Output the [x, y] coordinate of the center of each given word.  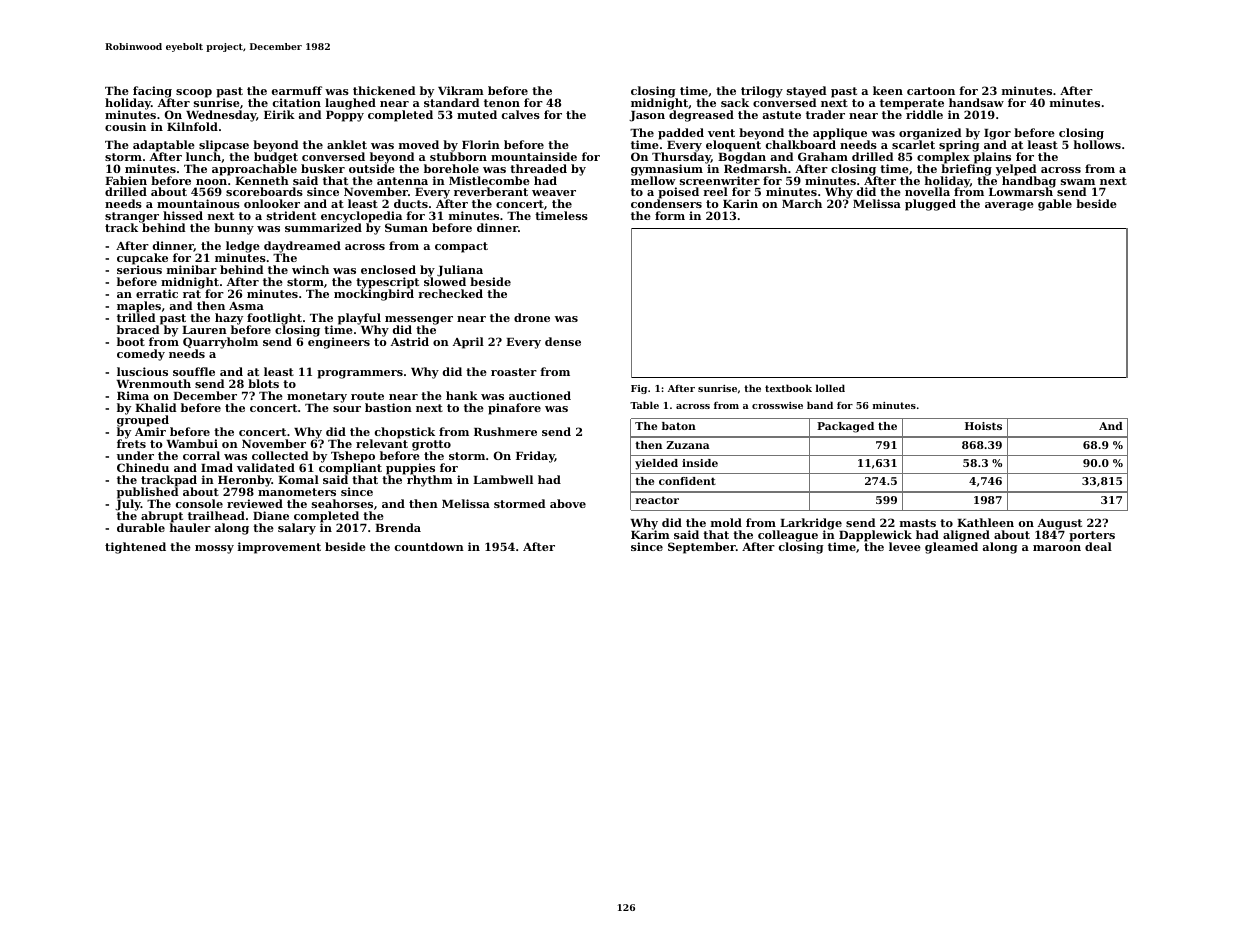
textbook [788, 388]
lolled [830, 388]
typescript [387, 283]
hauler [190, 527]
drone [532, 317]
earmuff [297, 90]
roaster [514, 372]
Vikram [461, 90]
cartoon [931, 91]
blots [263, 383]
